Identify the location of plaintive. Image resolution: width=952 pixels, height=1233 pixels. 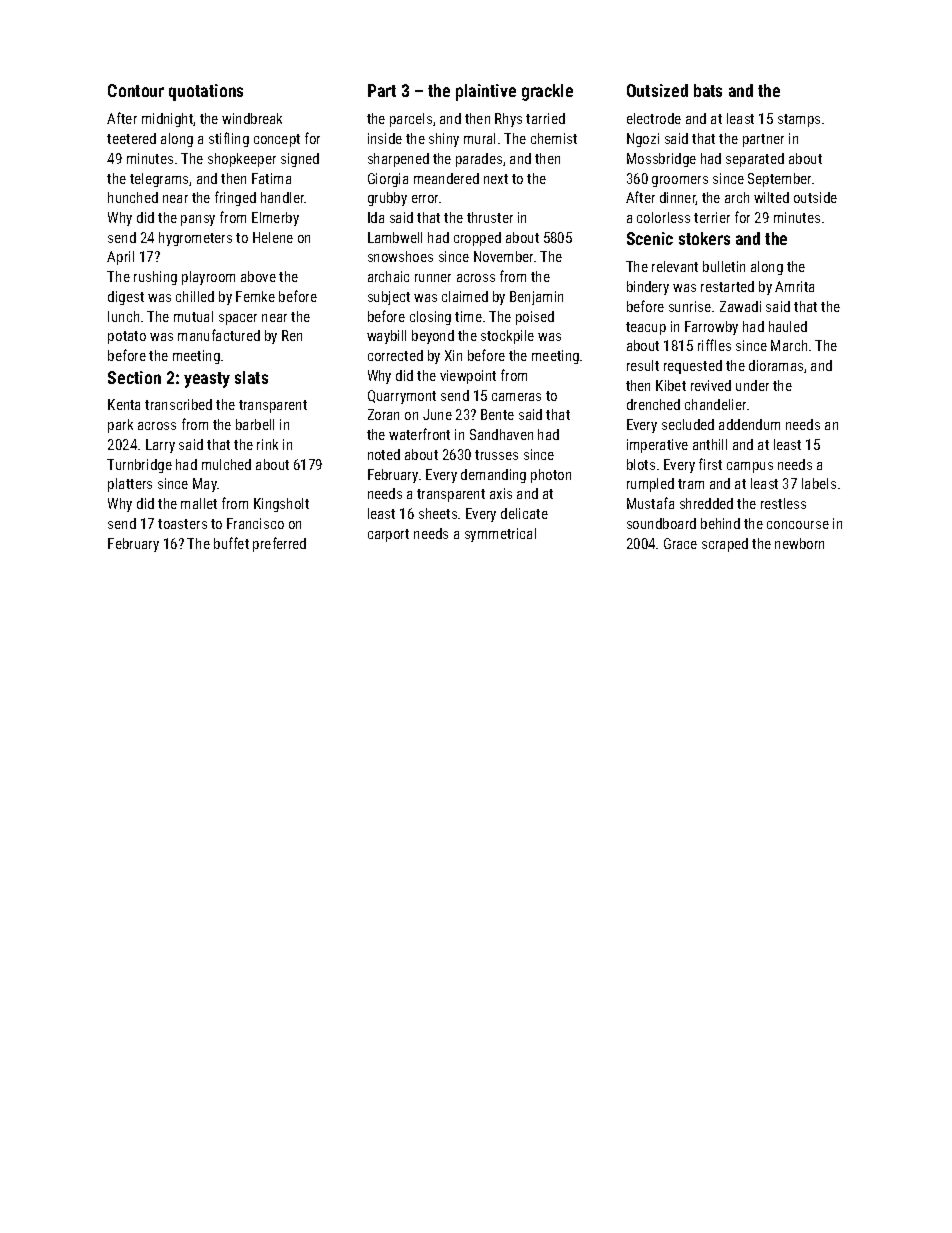
(486, 92).
